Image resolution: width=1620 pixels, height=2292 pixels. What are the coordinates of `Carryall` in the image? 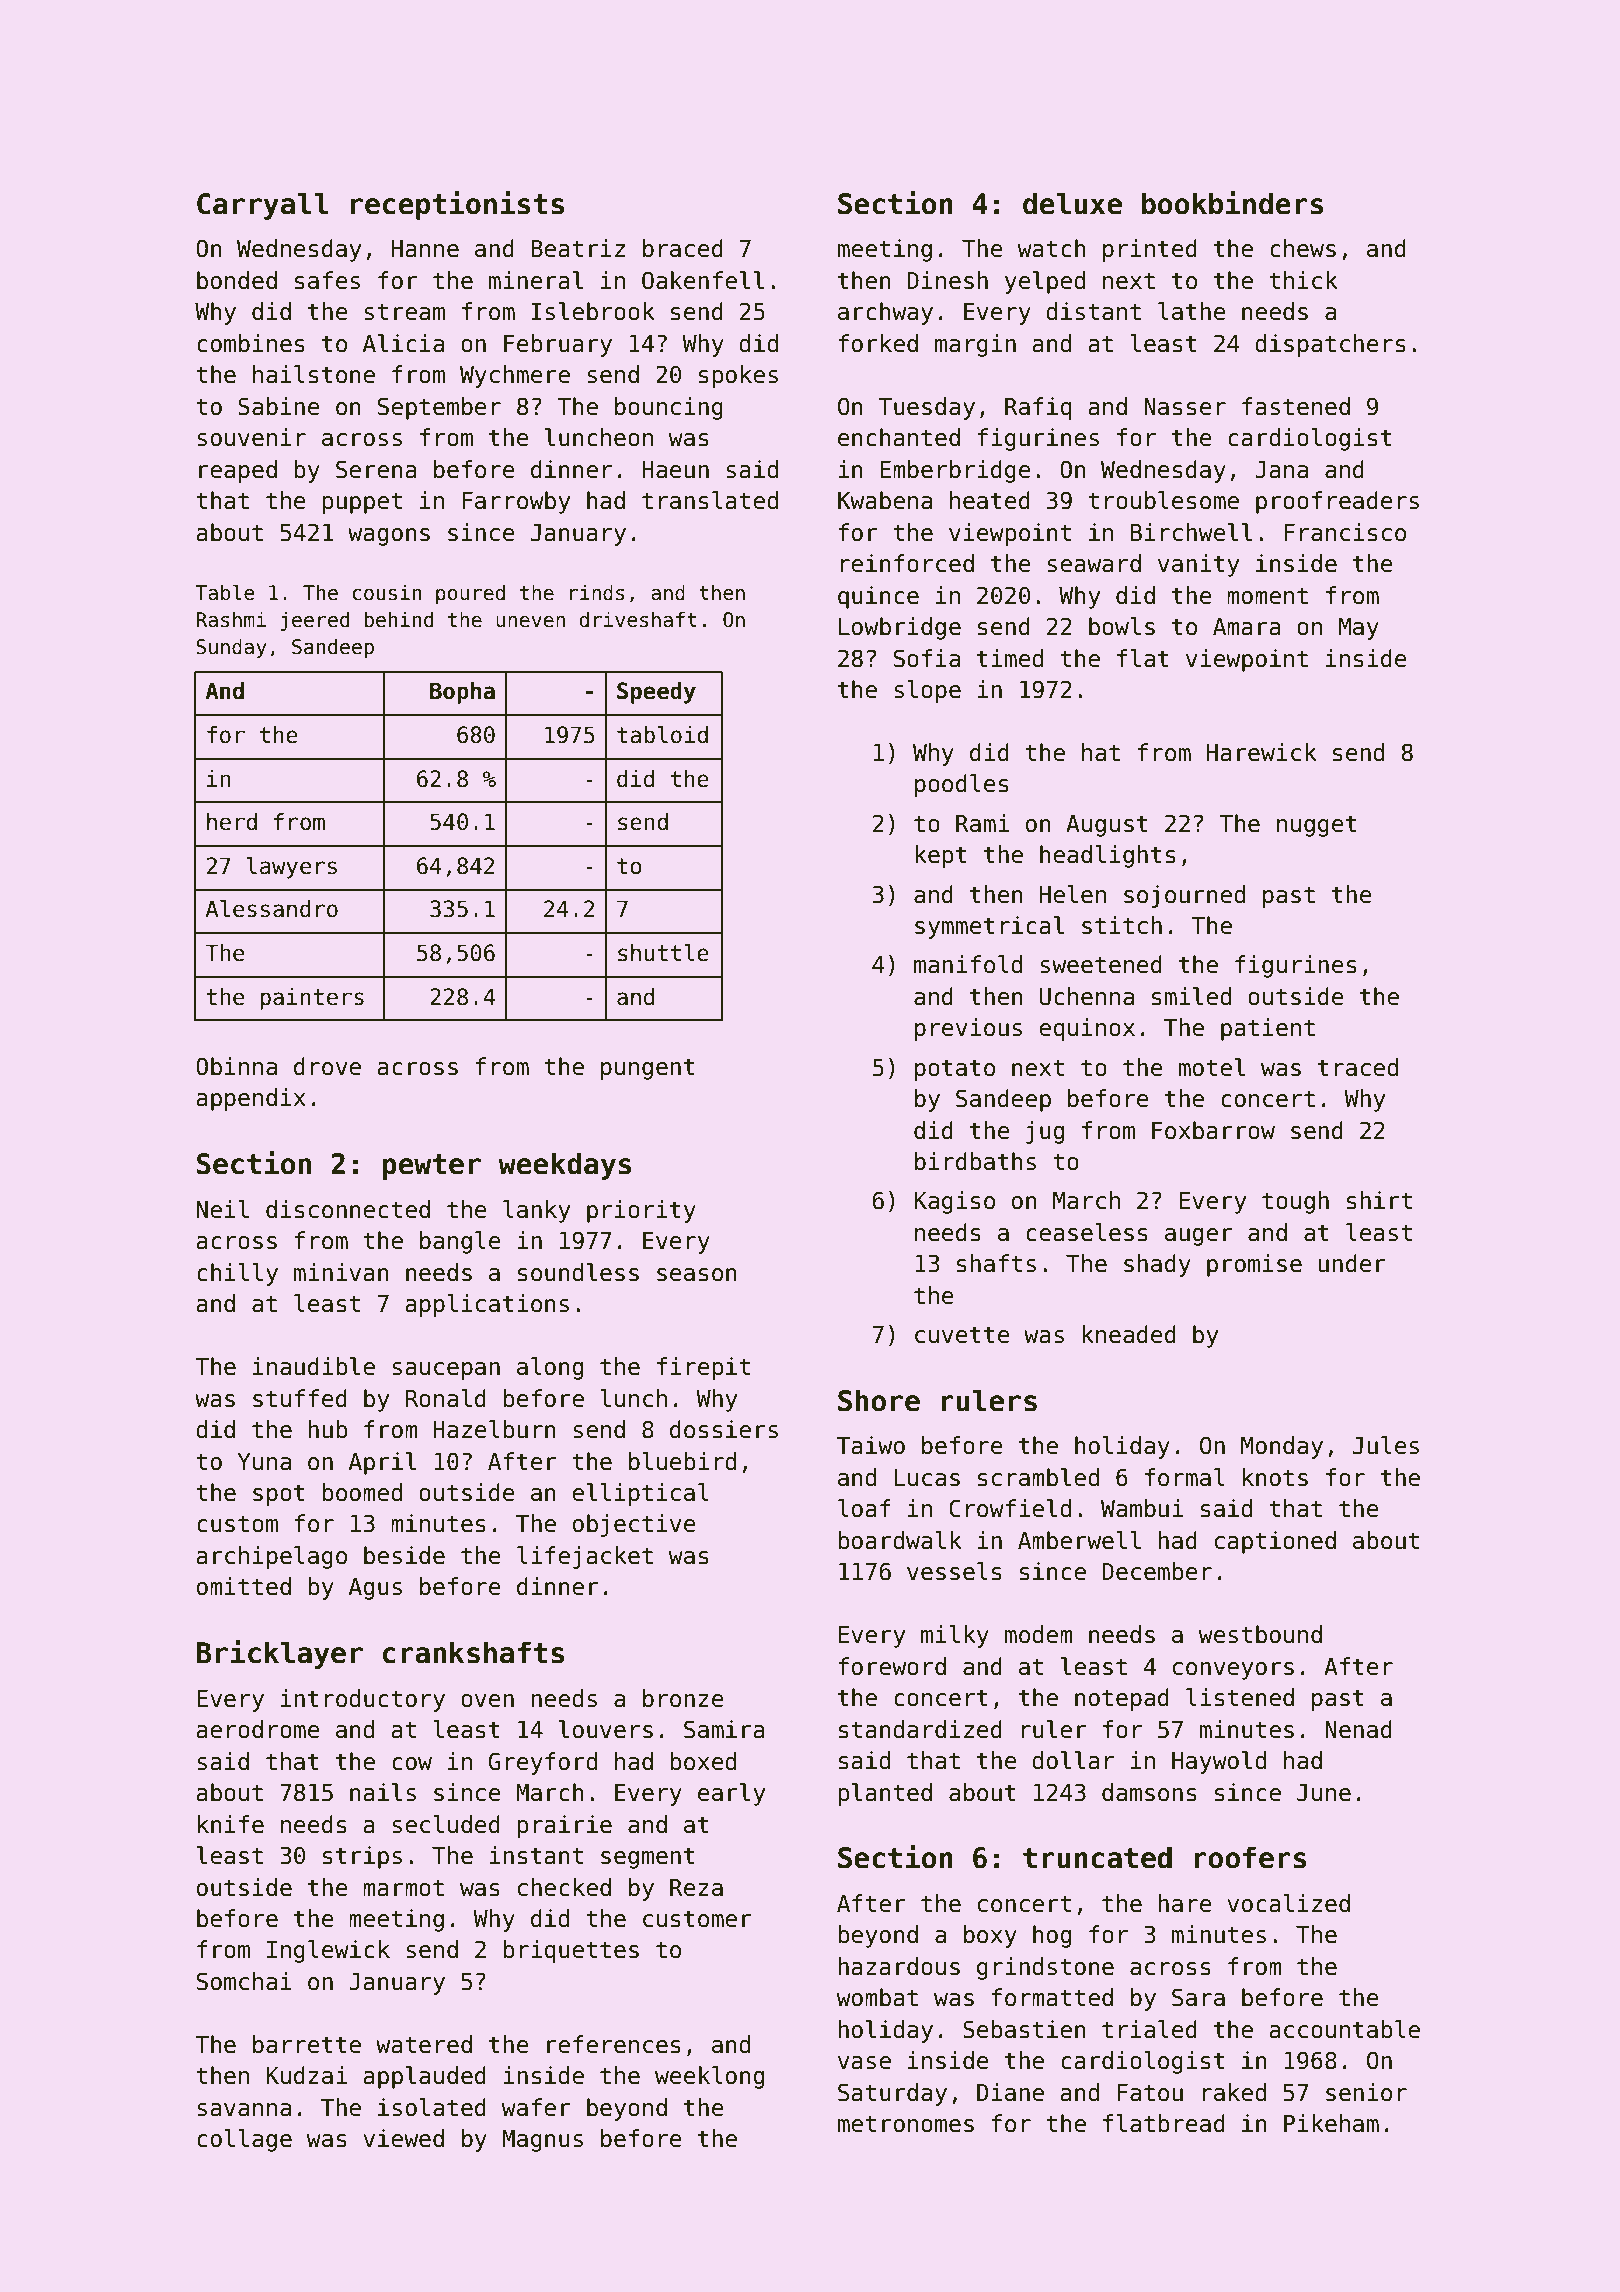 It's located at (263, 206).
